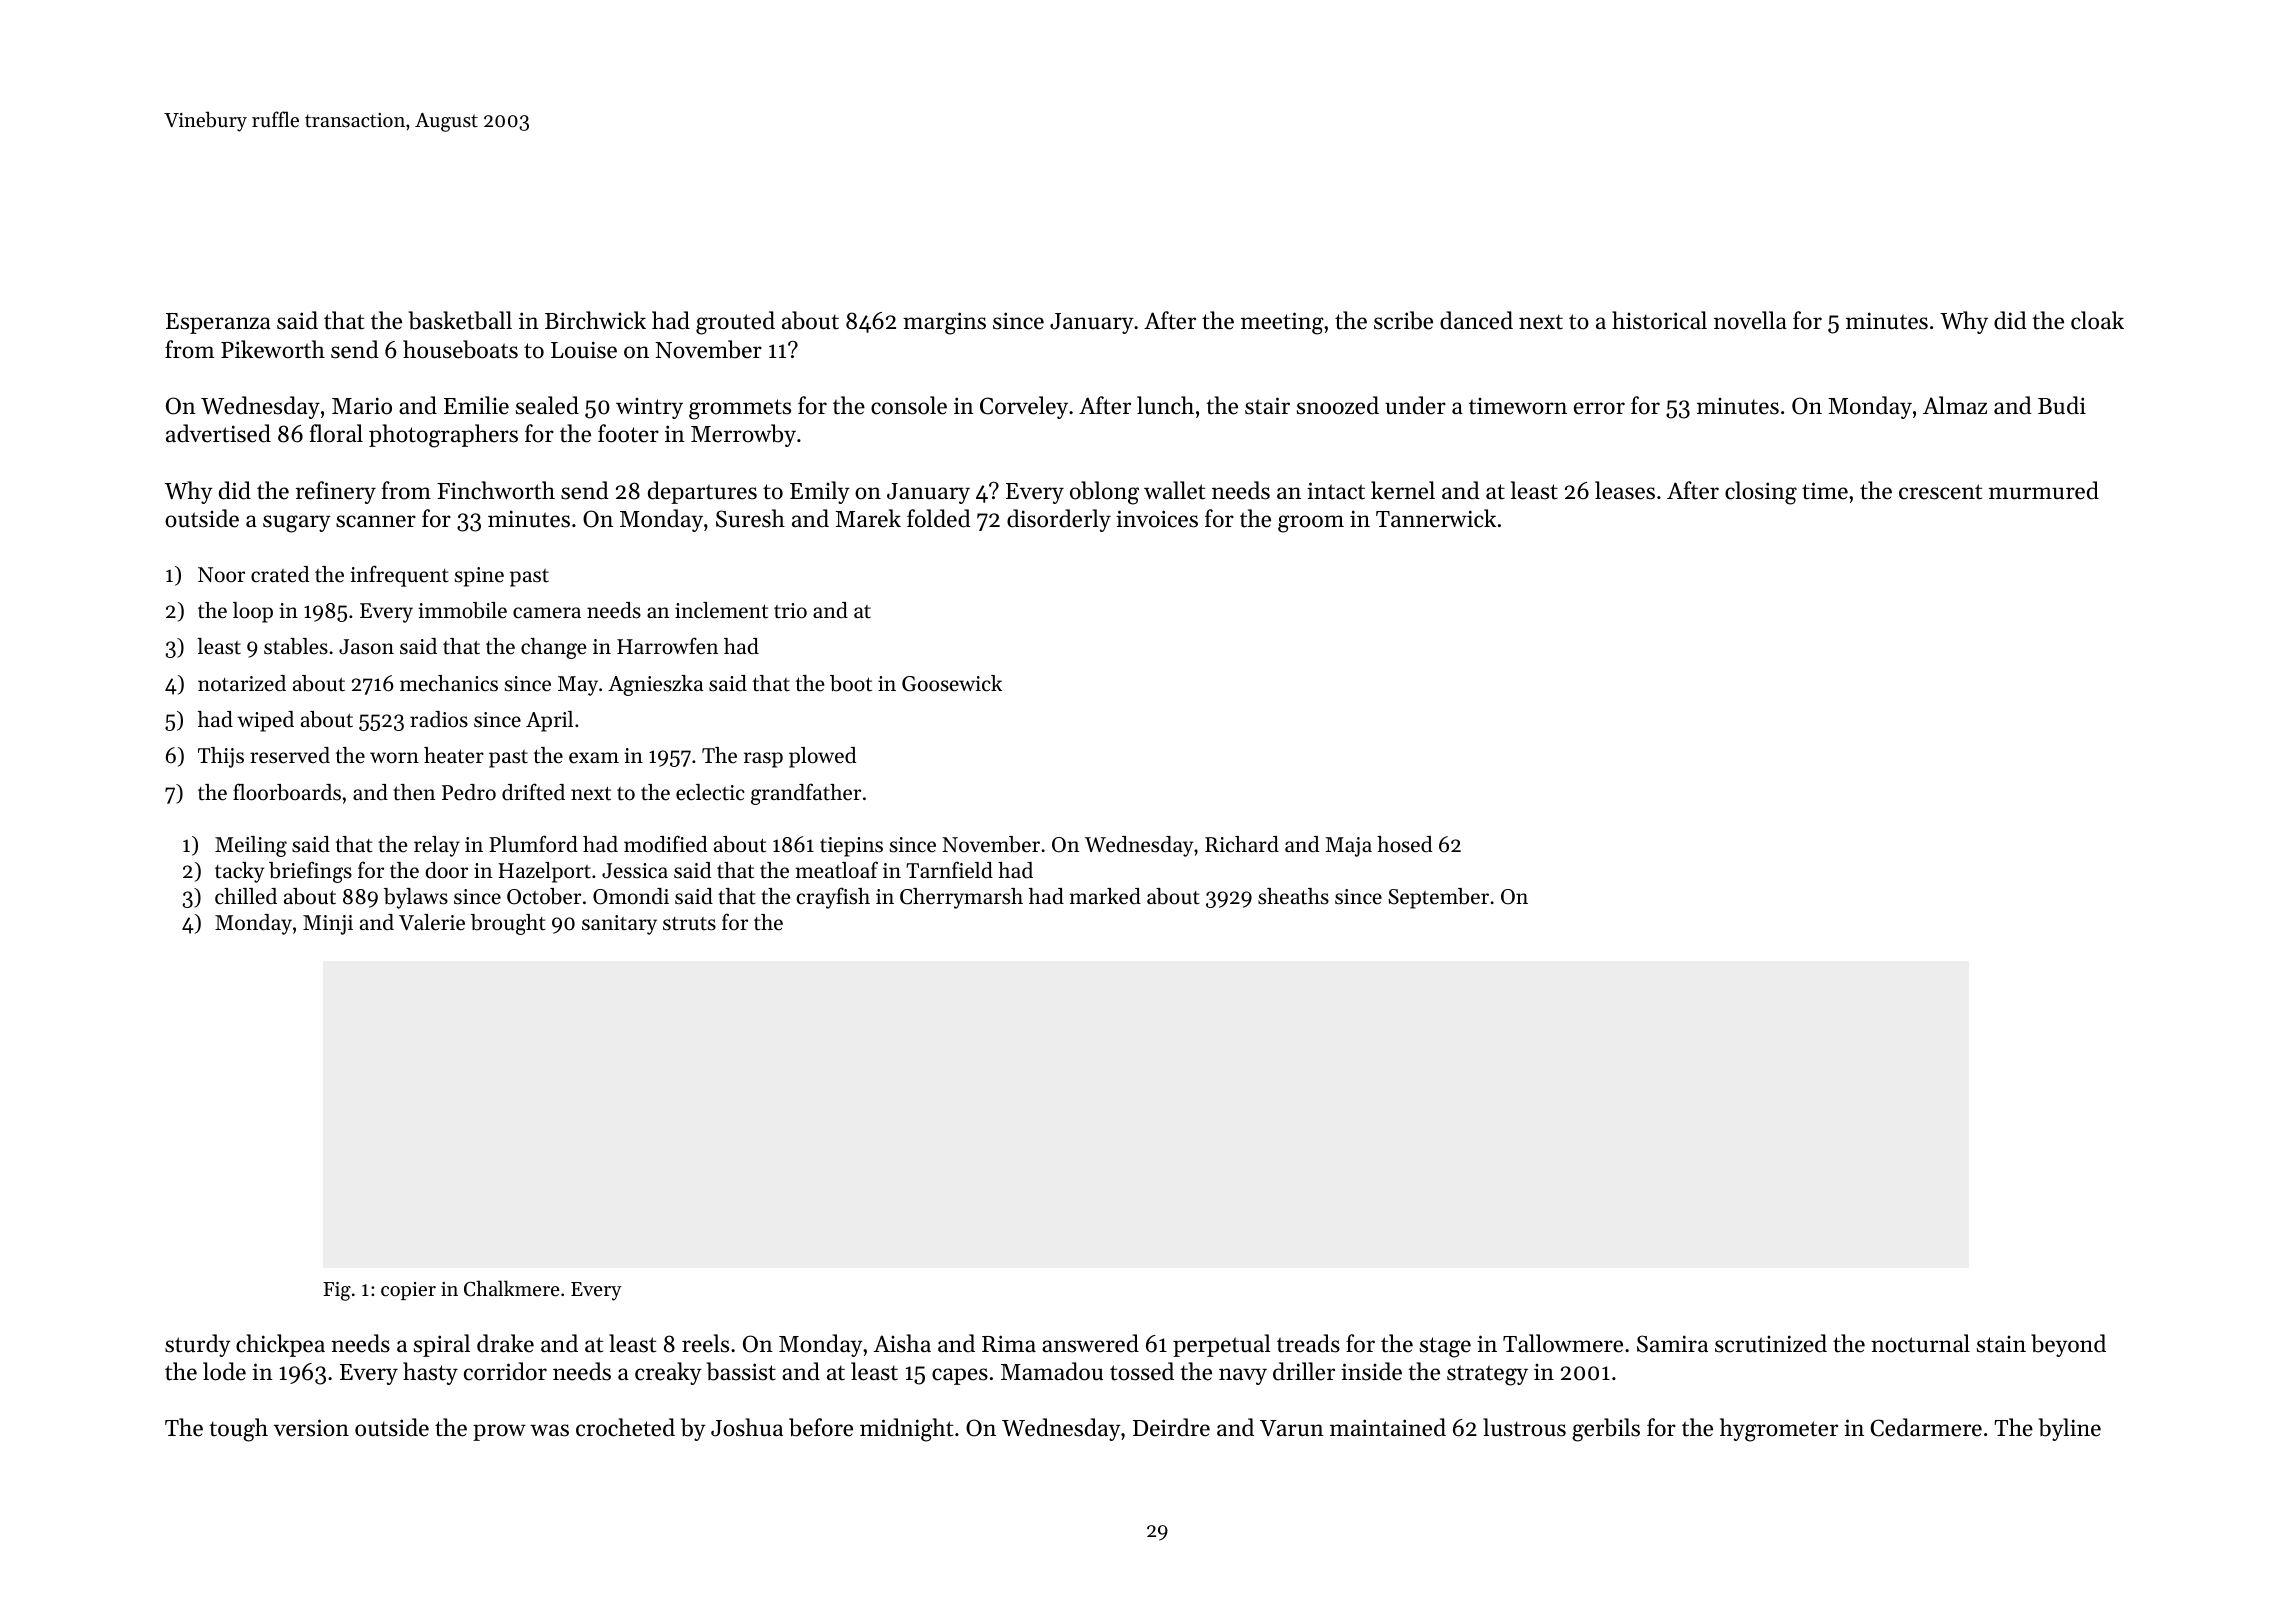  What do you see at coordinates (1404, 844) in the document?
I see `hosed` at bounding box center [1404, 844].
